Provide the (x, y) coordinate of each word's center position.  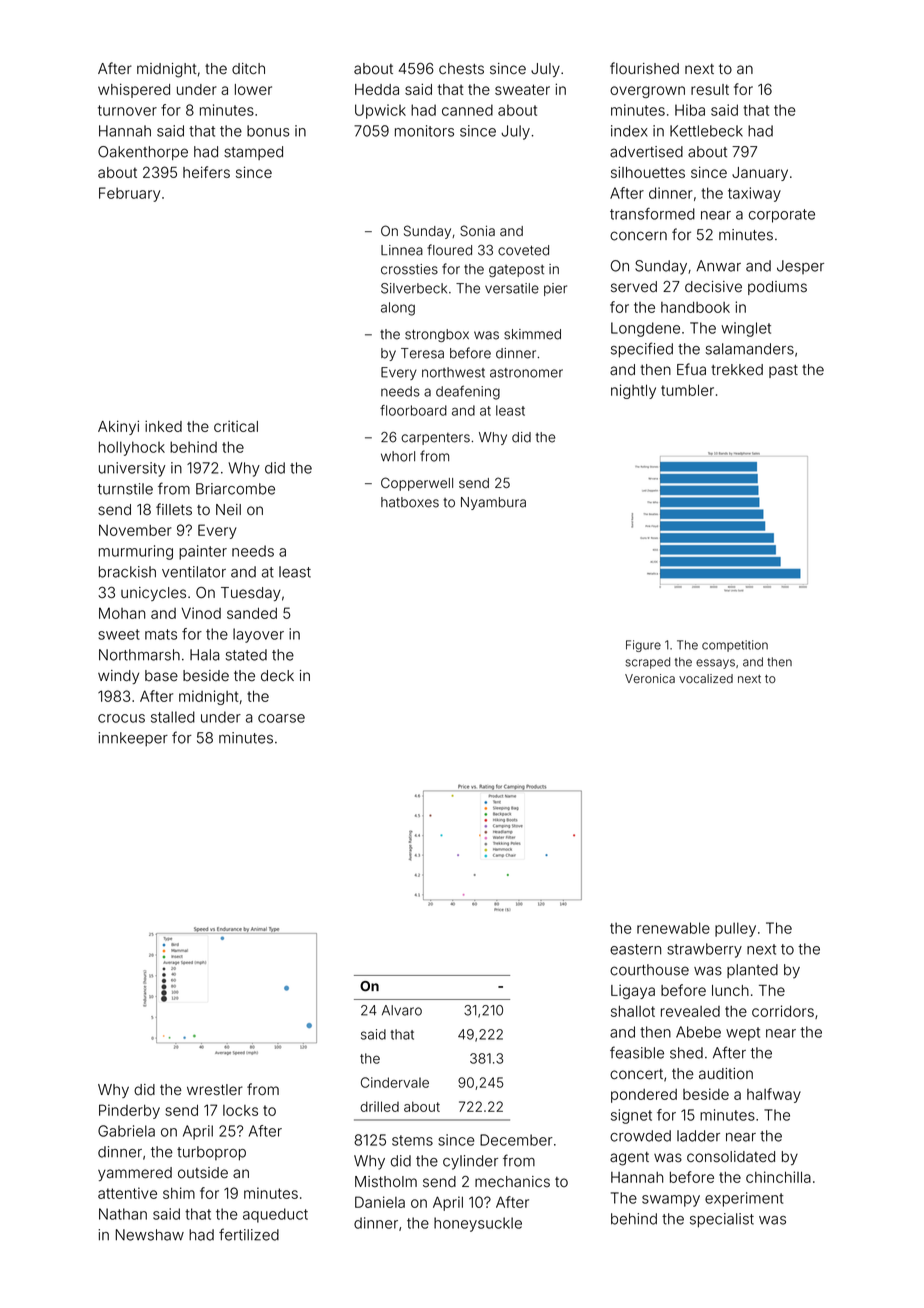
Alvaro (402, 1010)
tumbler (687, 390)
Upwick (380, 111)
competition (735, 646)
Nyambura (493, 503)
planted (752, 971)
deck (277, 676)
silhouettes (648, 172)
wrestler (215, 1090)
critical (236, 426)
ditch (248, 68)
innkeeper (133, 739)
